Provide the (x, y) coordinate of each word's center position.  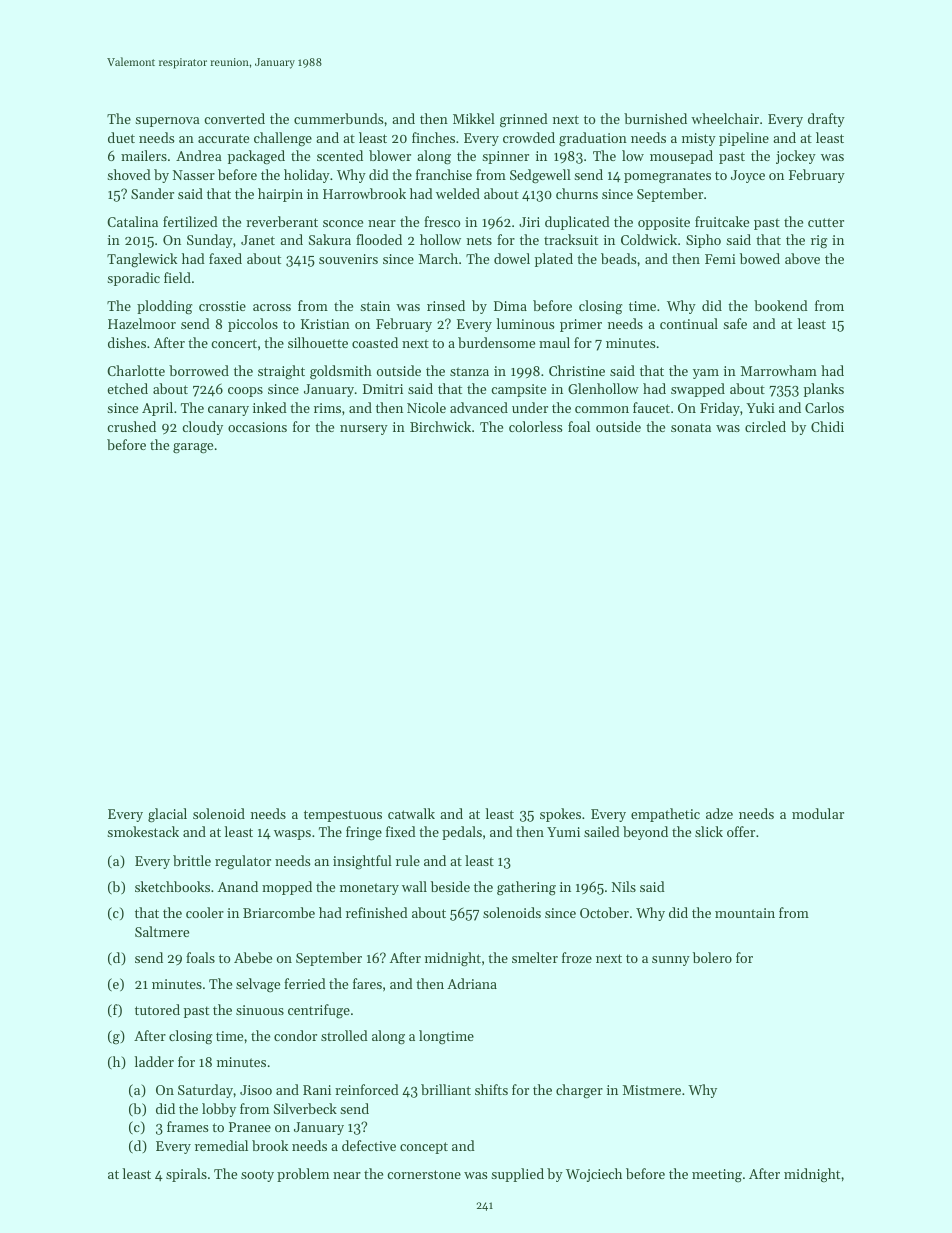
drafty (826, 120)
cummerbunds (338, 118)
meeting (717, 1176)
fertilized (190, 221)
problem (303, 1175)
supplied (517, 1175)
